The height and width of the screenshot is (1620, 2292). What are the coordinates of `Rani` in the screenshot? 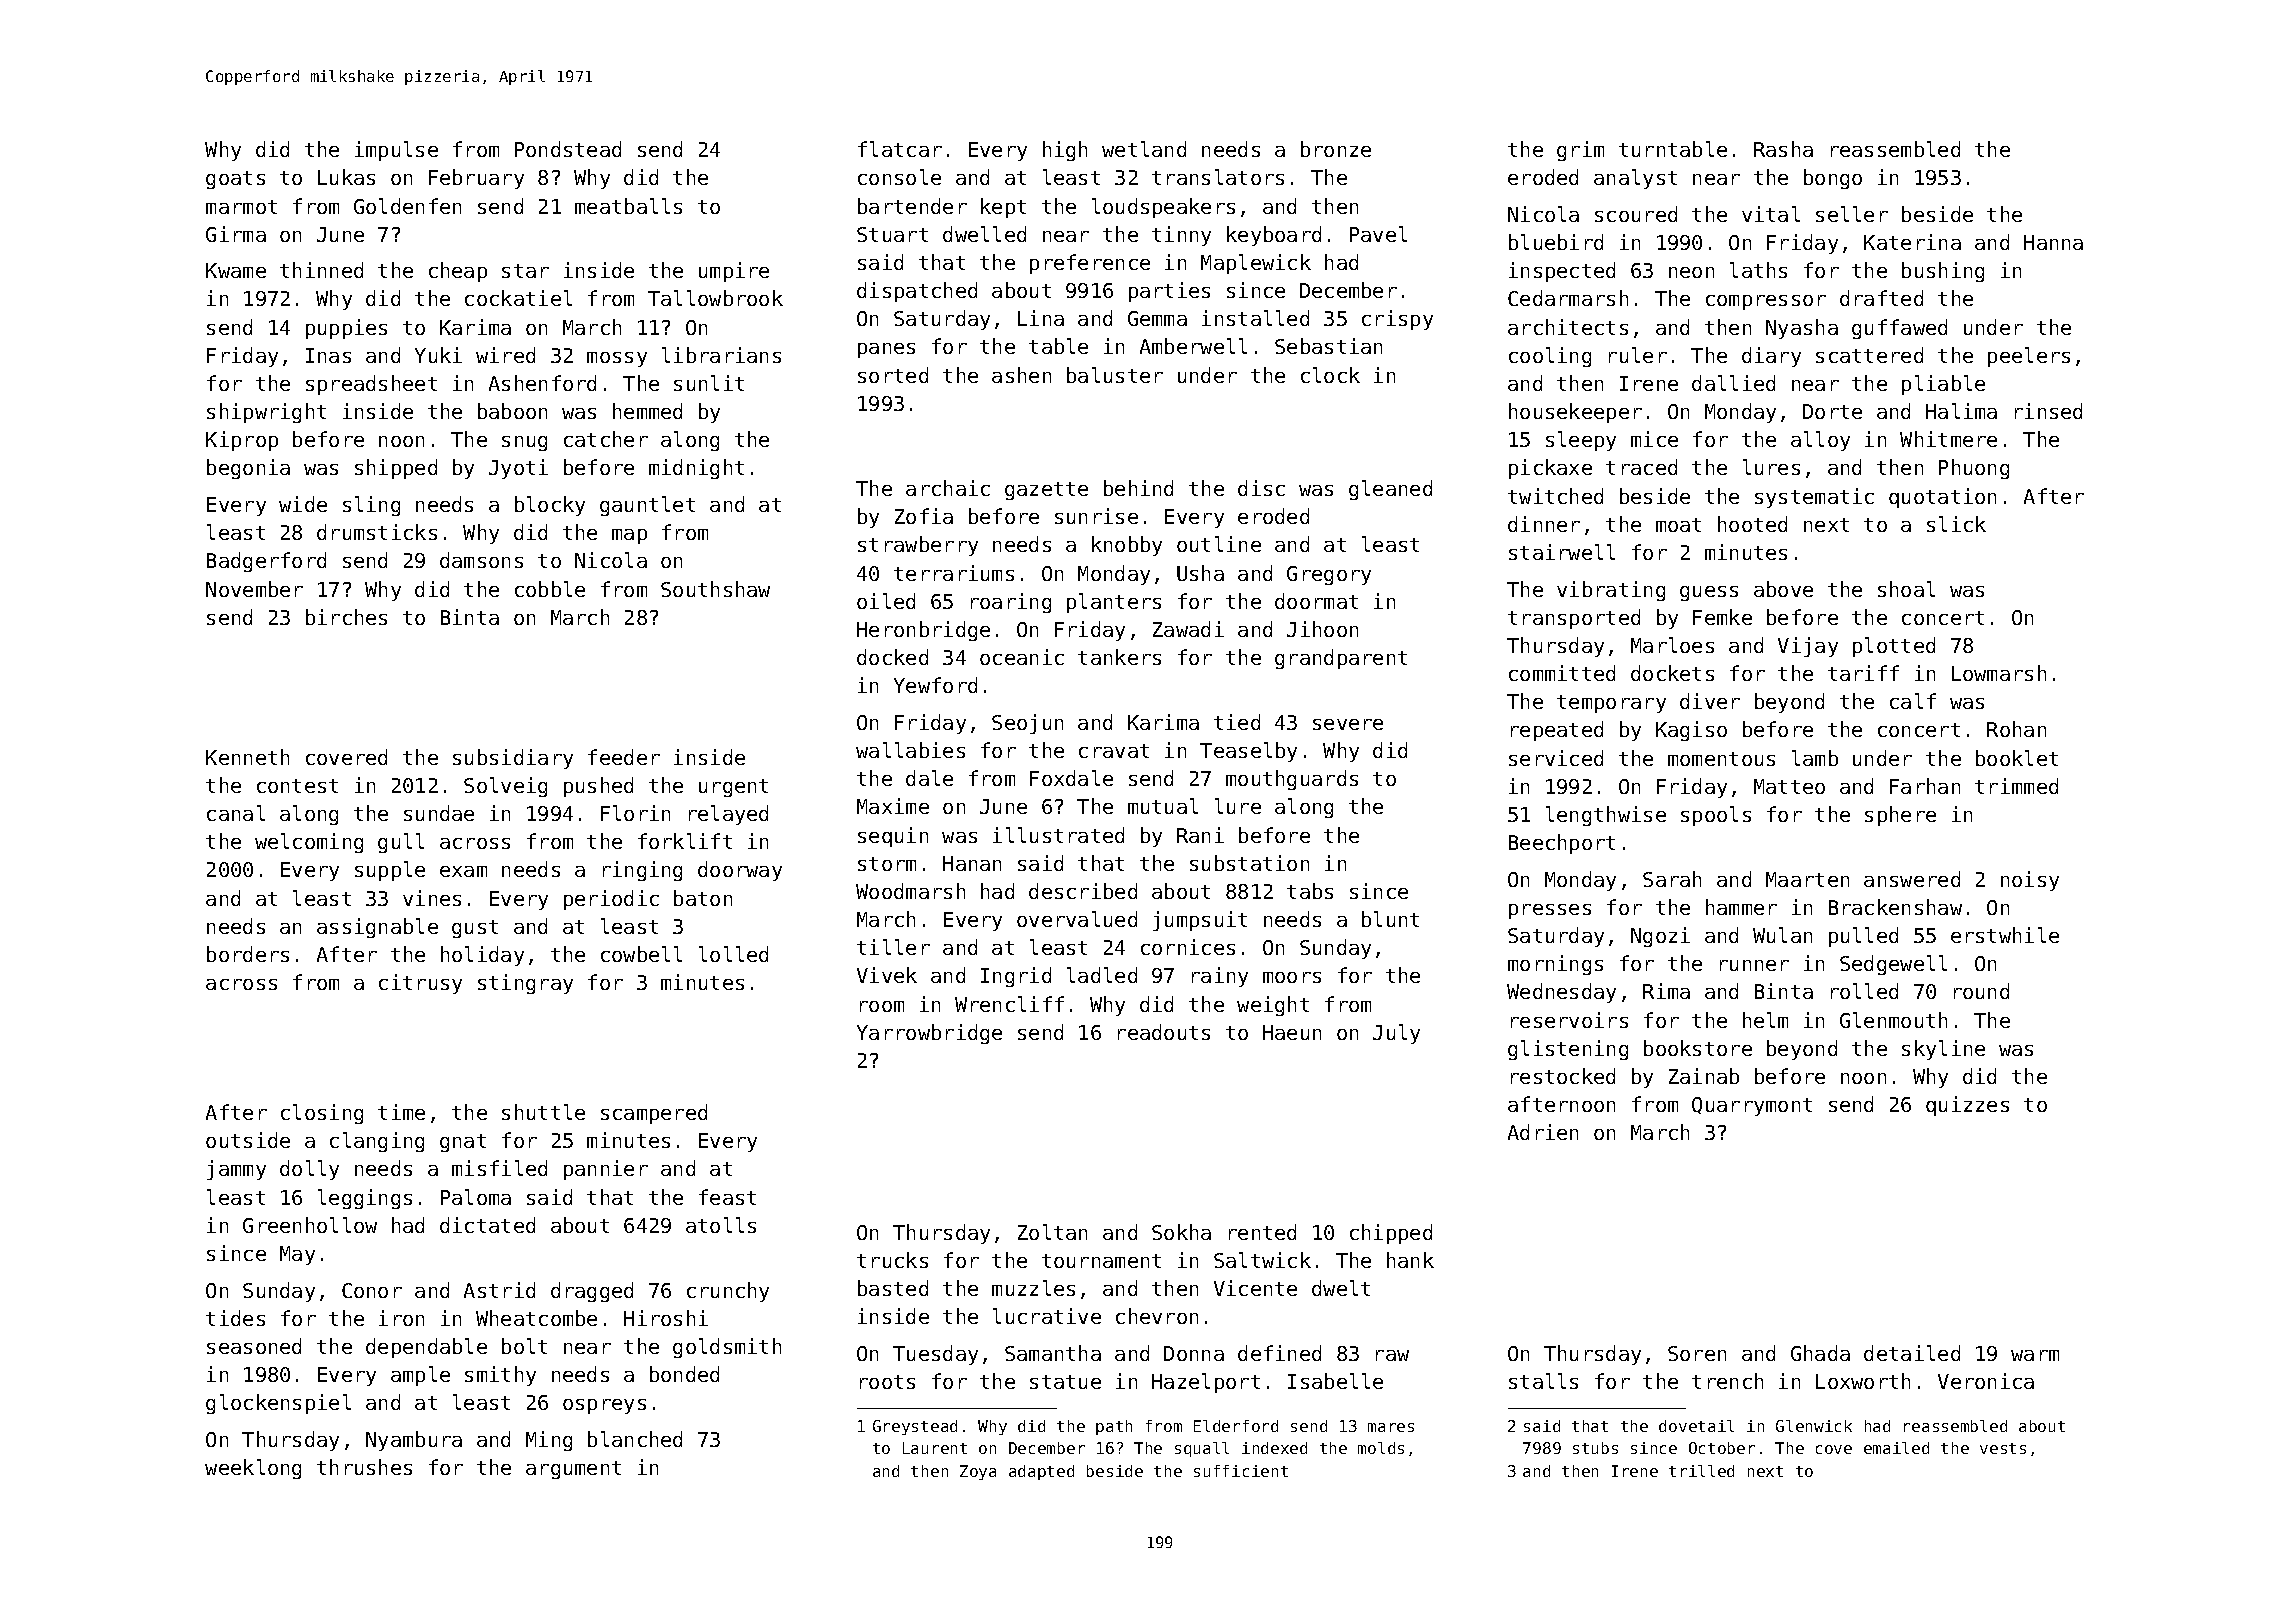 It's located at (1200, 835).
